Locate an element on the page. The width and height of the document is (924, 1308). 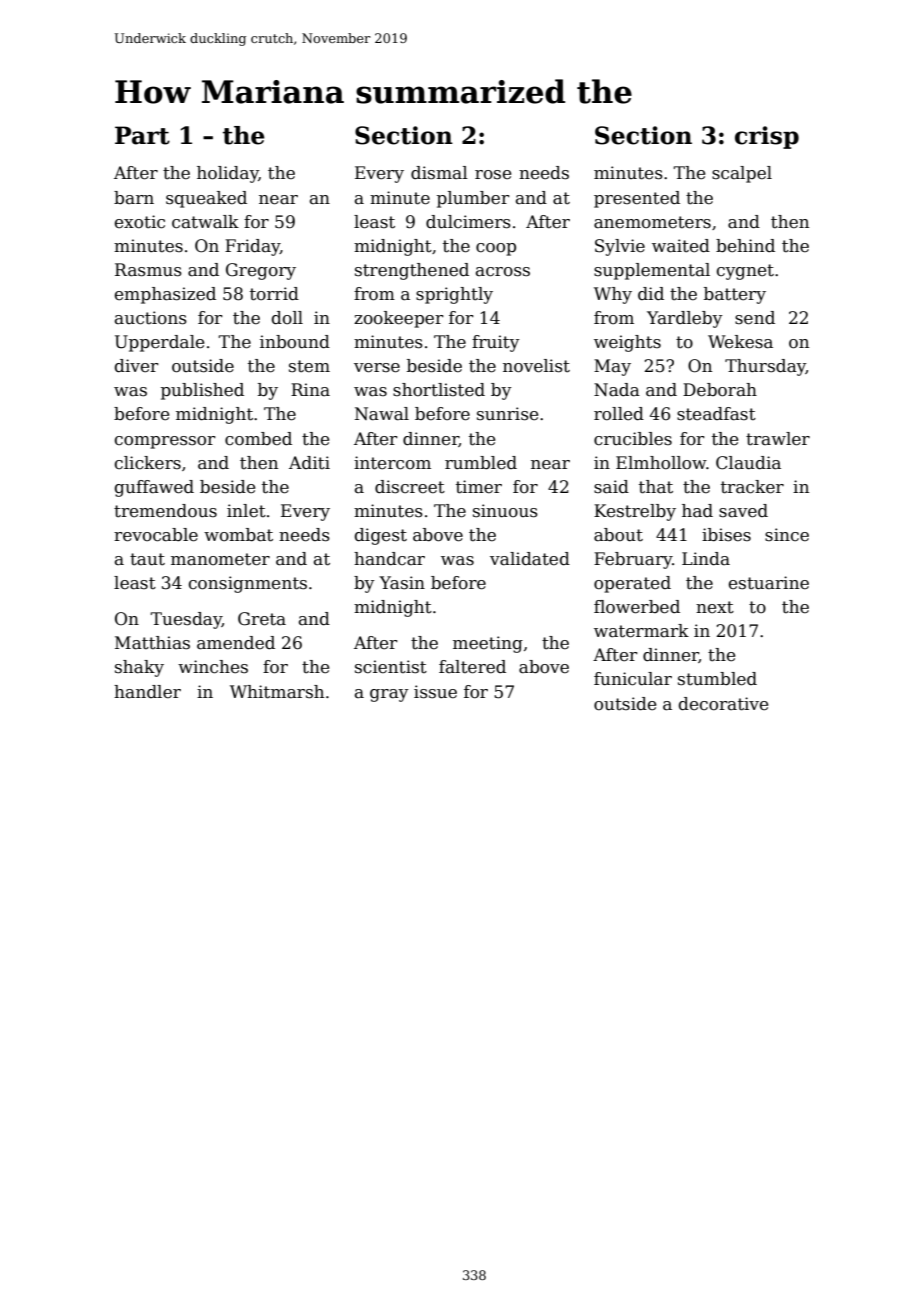
Nada is located at coordinates (617, 390).
